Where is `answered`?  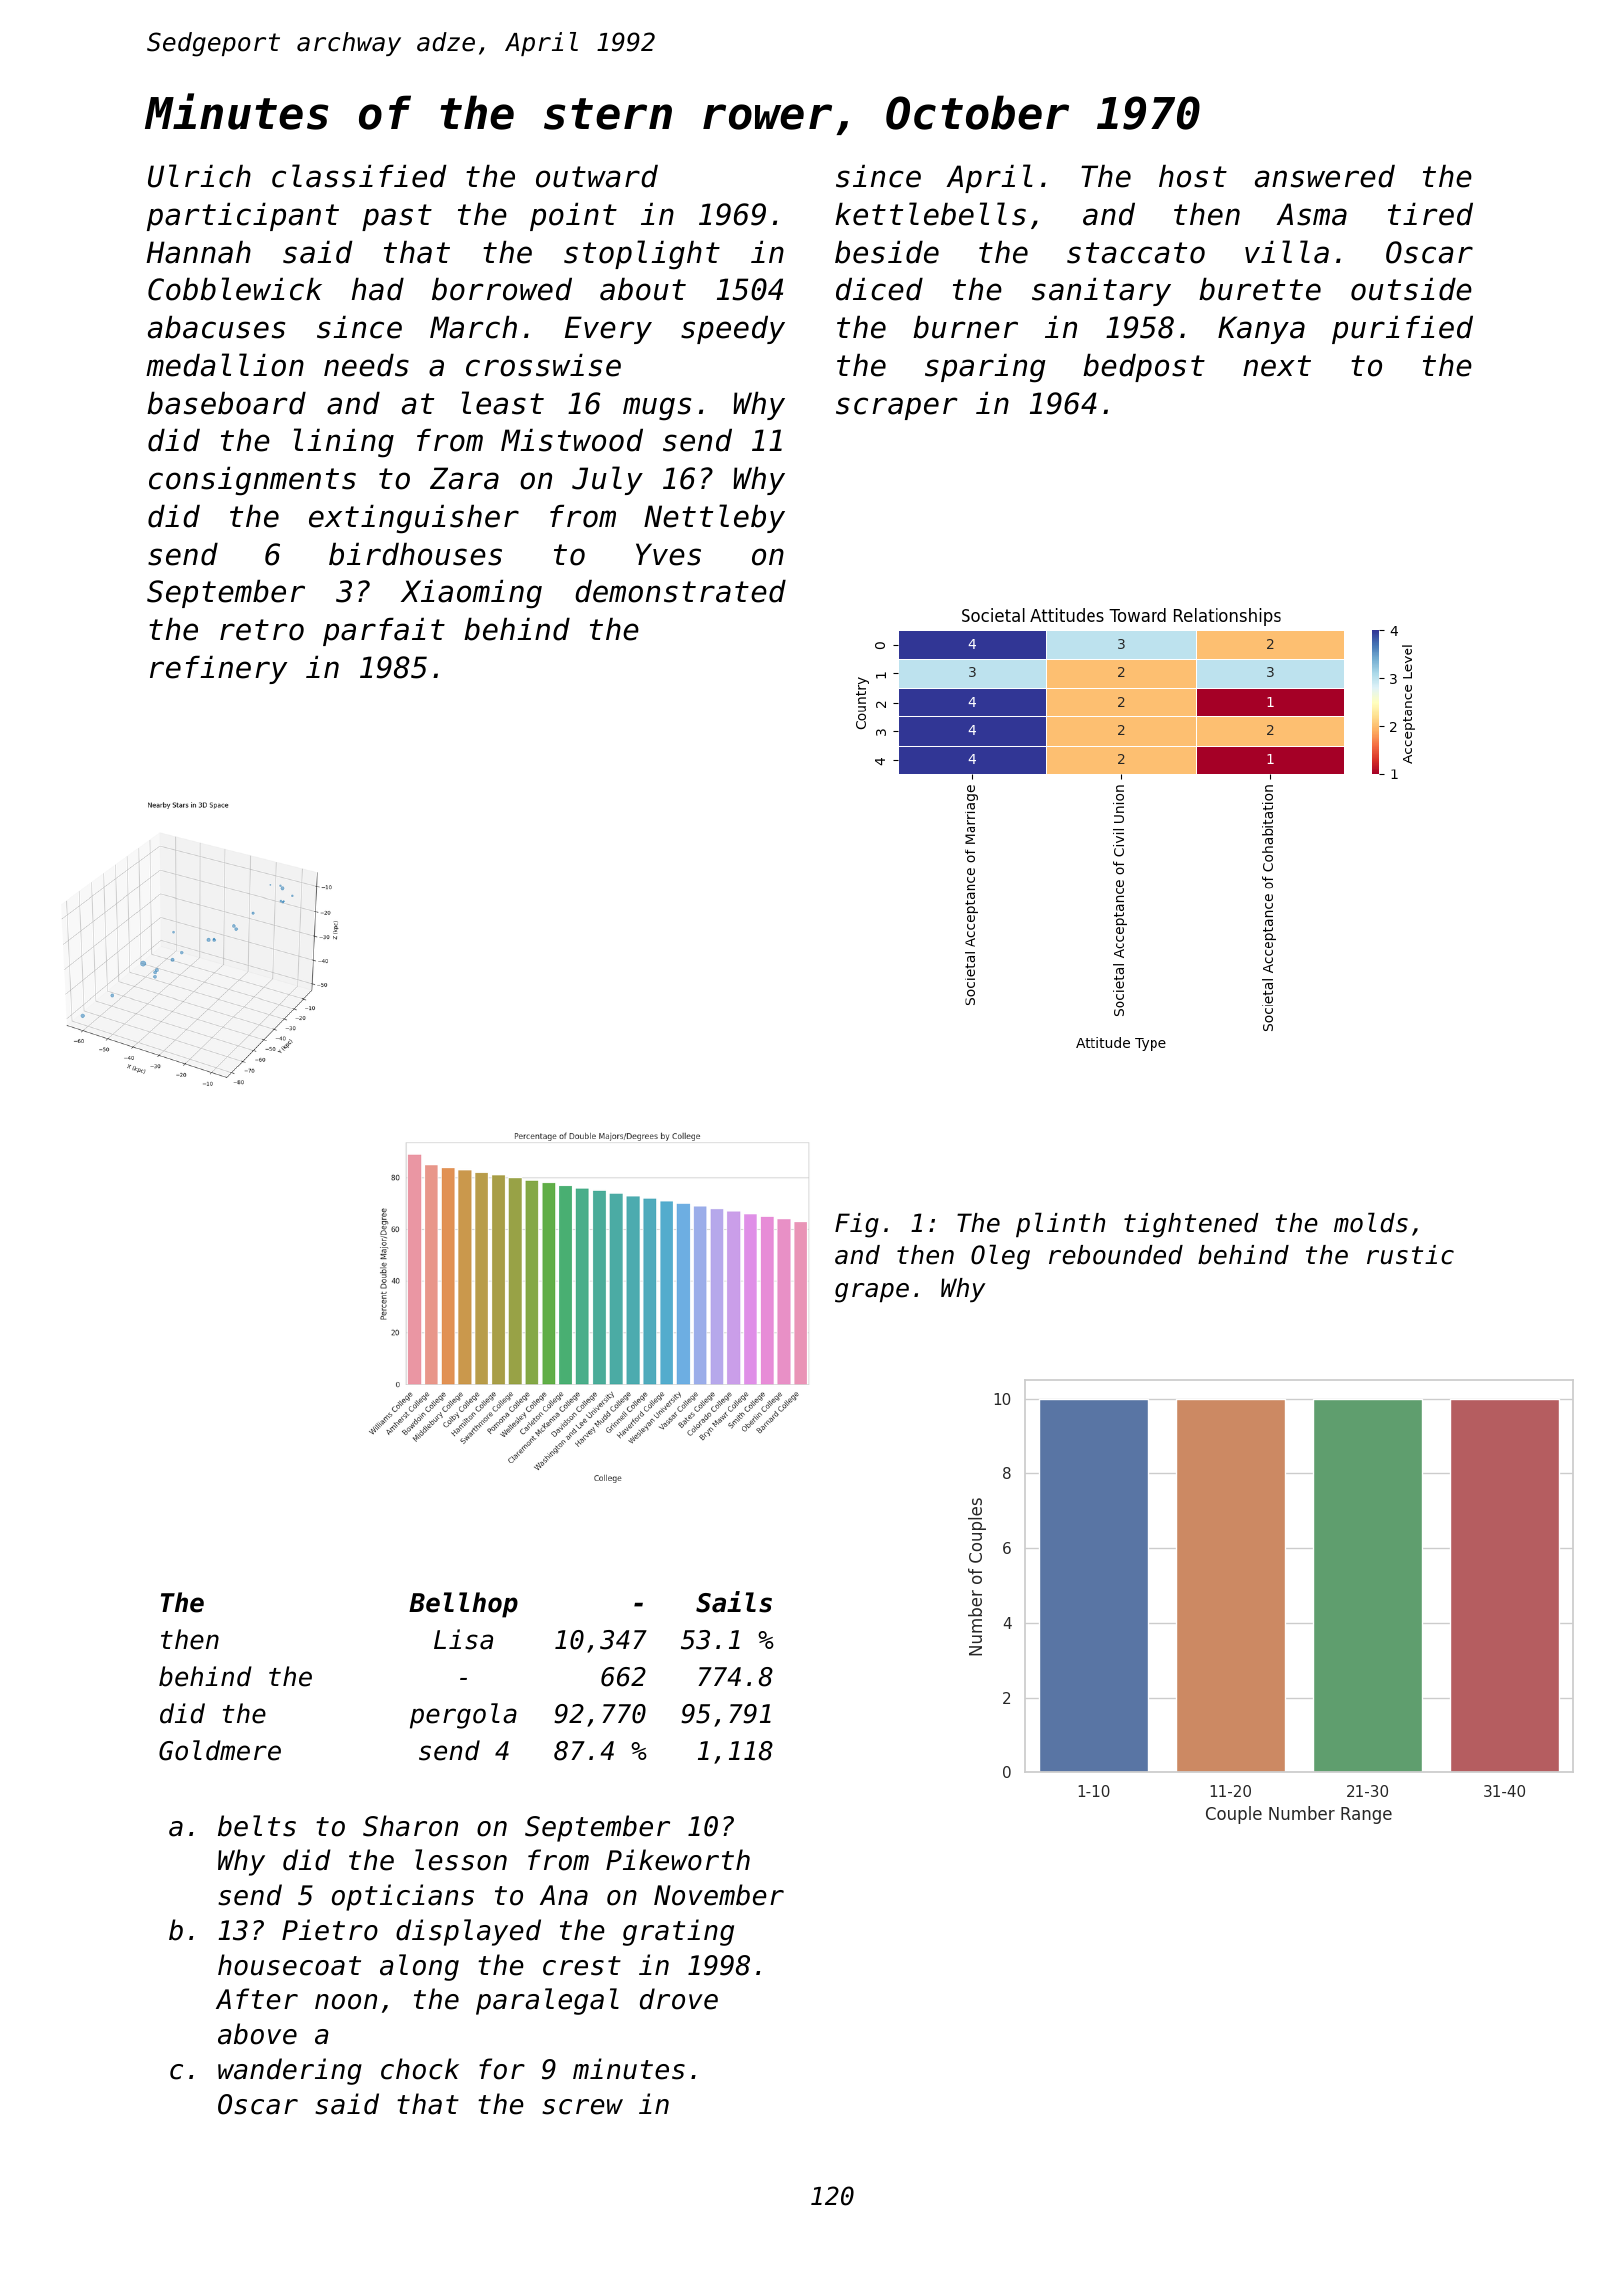 answered is located at coordinates (1325, 176).
